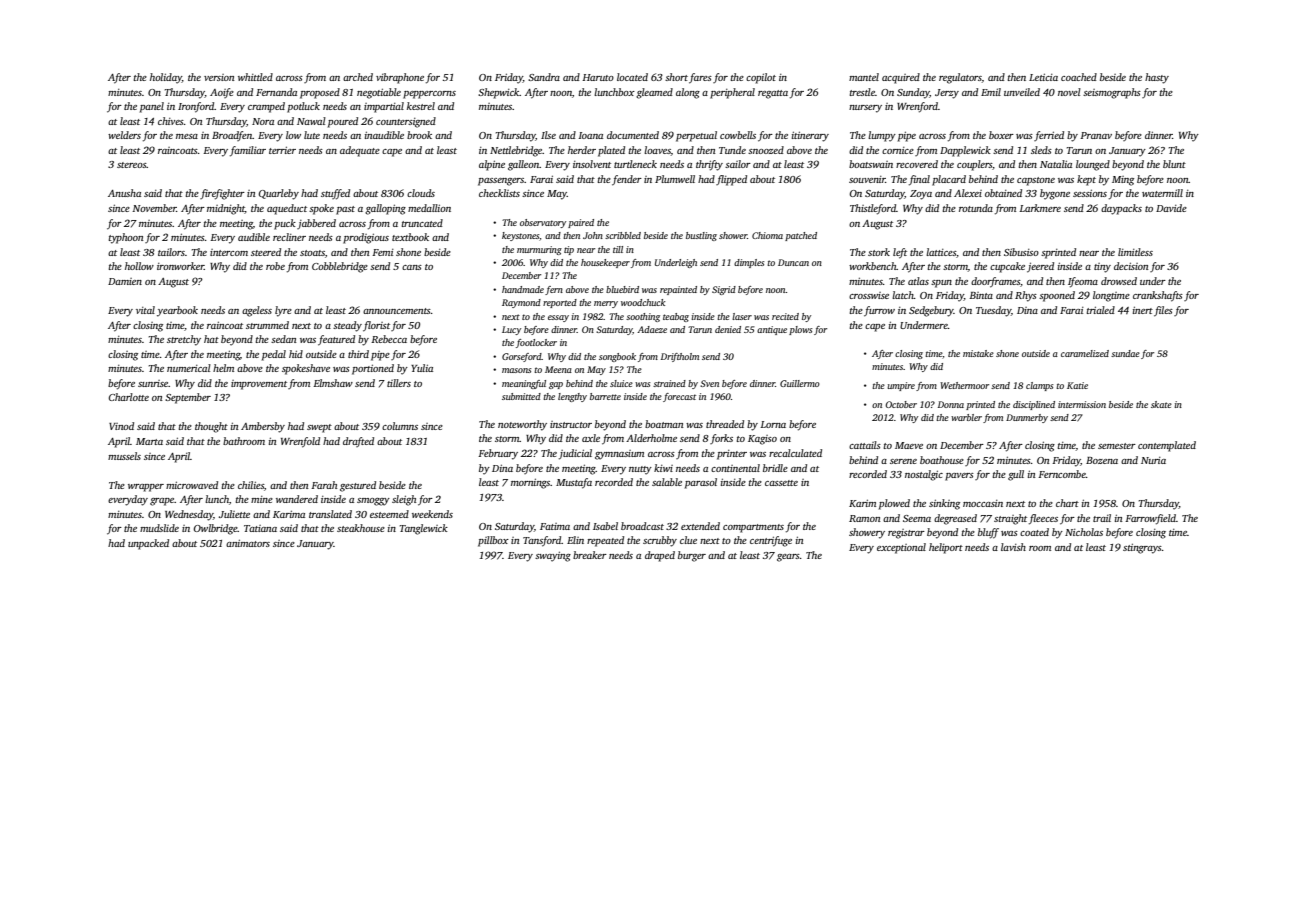  Describe the element at coordinates (800, 383) in the document. I see `Guillermo` at that location.
